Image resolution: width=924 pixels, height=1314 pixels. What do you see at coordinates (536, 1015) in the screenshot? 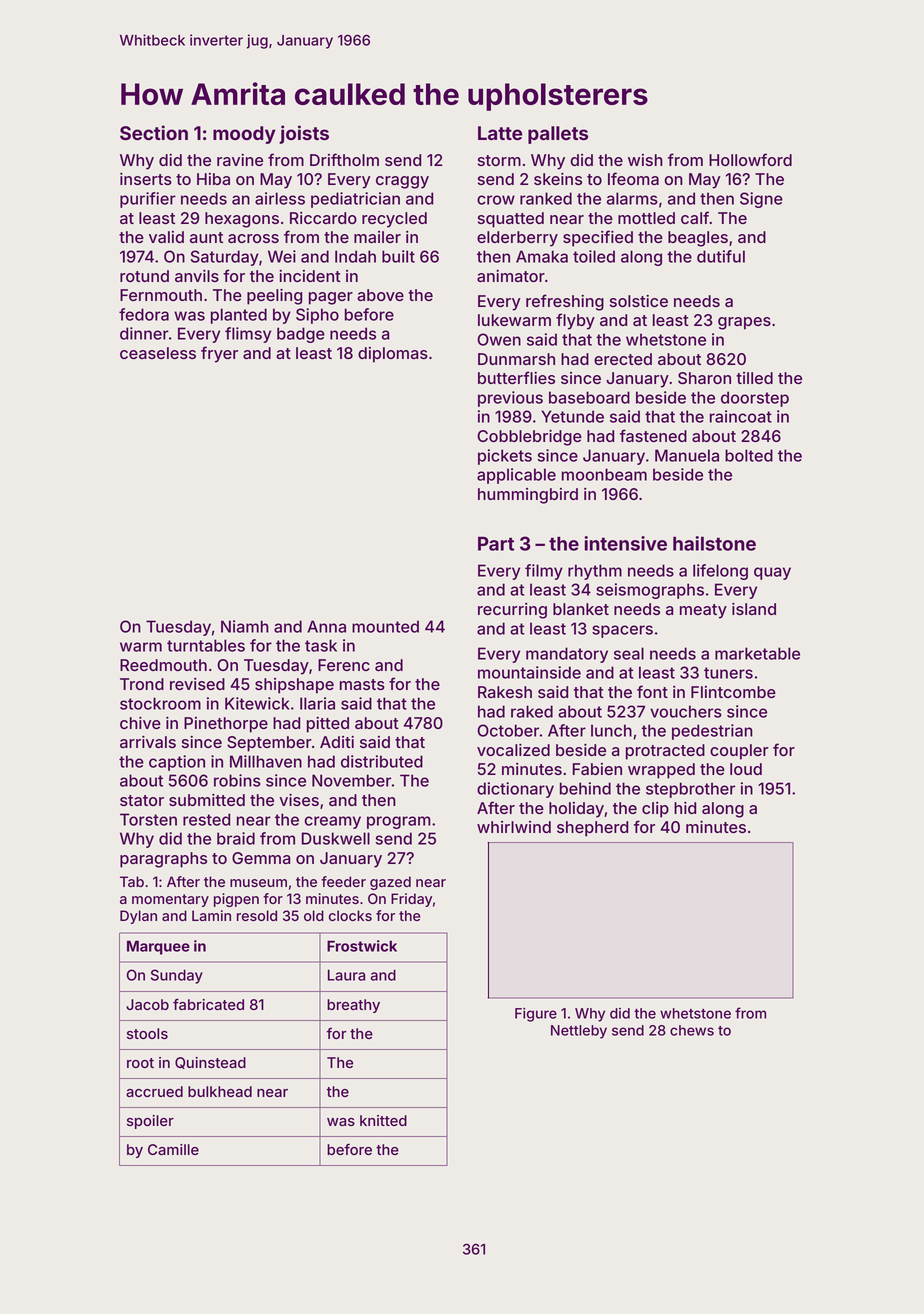
I see `Figure` at bounding box center [536, 1015].
